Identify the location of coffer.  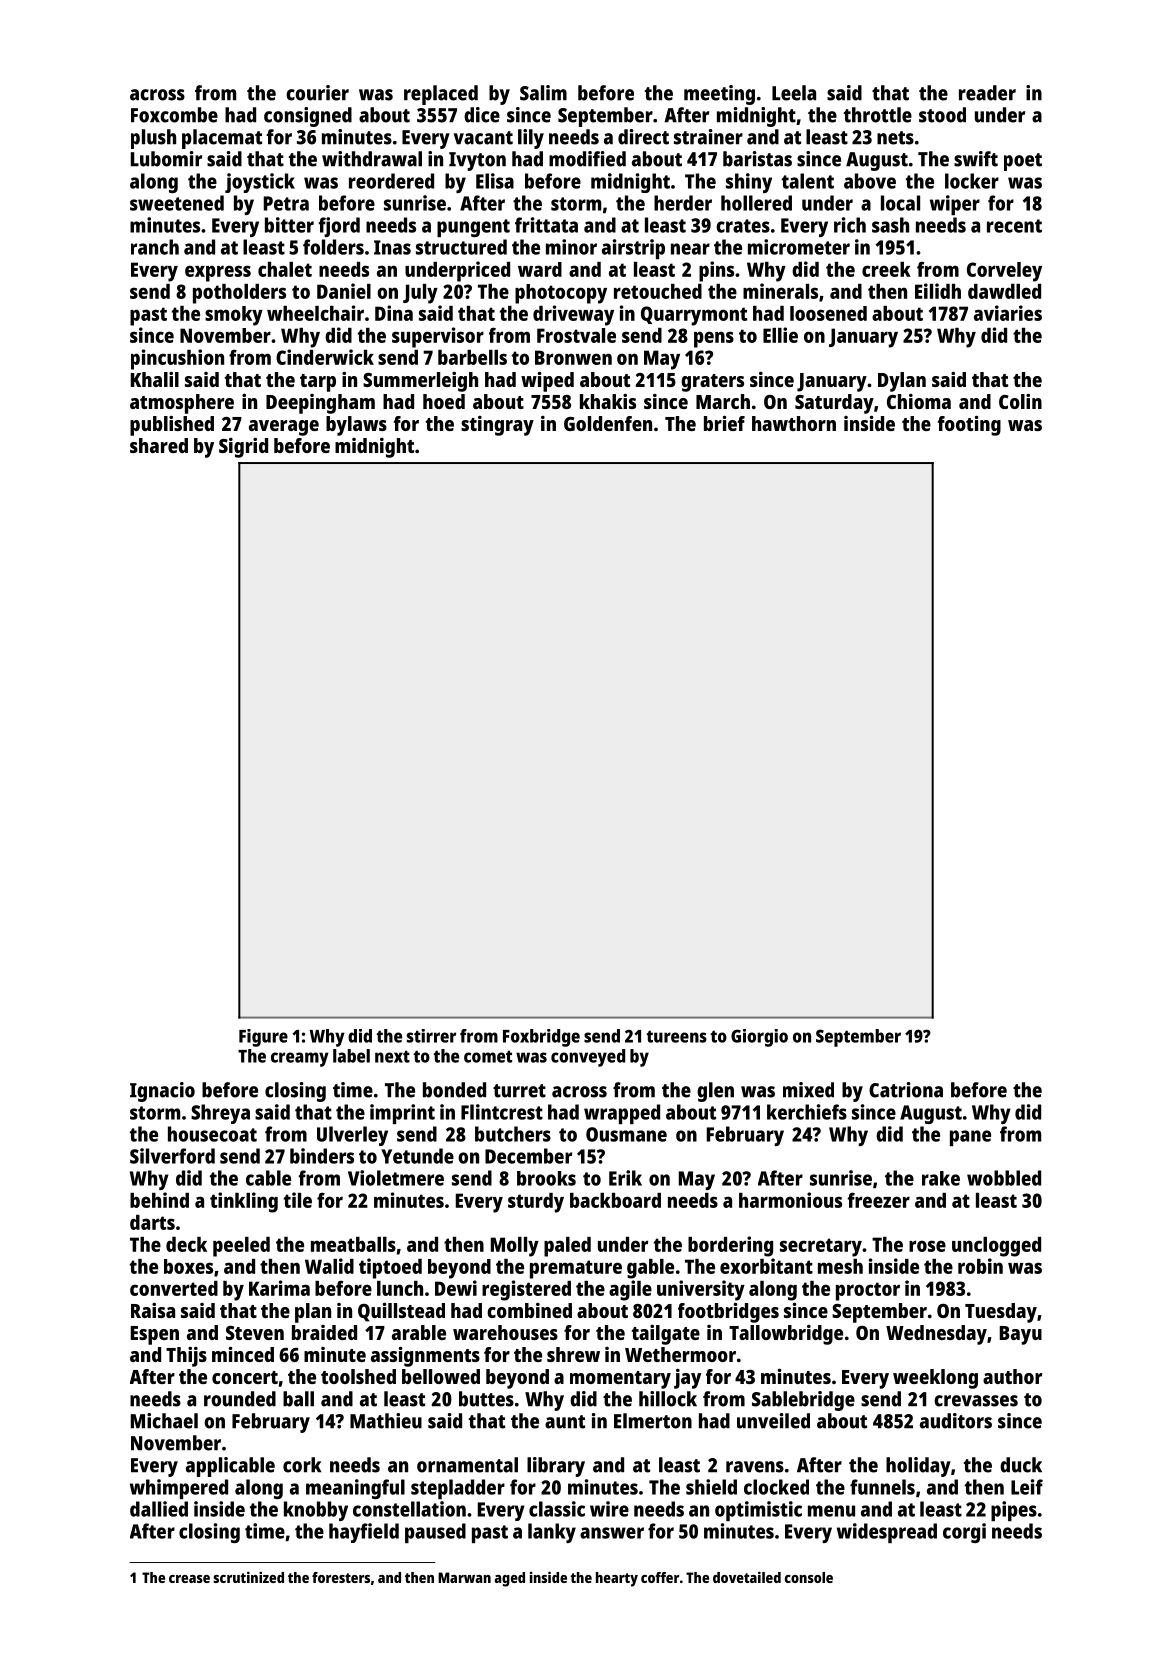
(660, 1577).
